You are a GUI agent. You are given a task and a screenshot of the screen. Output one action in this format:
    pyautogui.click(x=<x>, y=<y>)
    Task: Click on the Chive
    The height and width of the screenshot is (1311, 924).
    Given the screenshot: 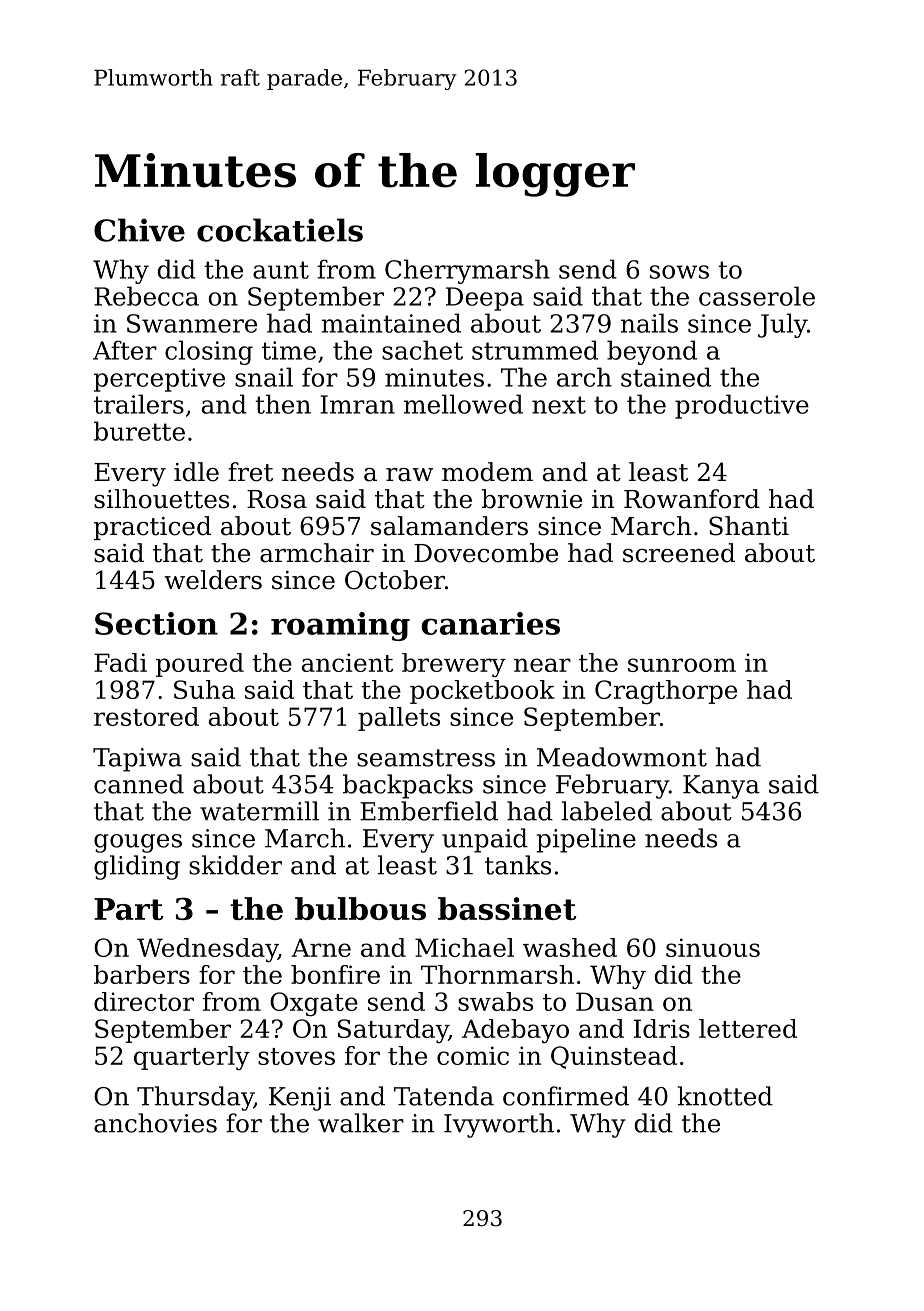 What is the action you would take?
    pyautogui.click(x=139, y=230)
